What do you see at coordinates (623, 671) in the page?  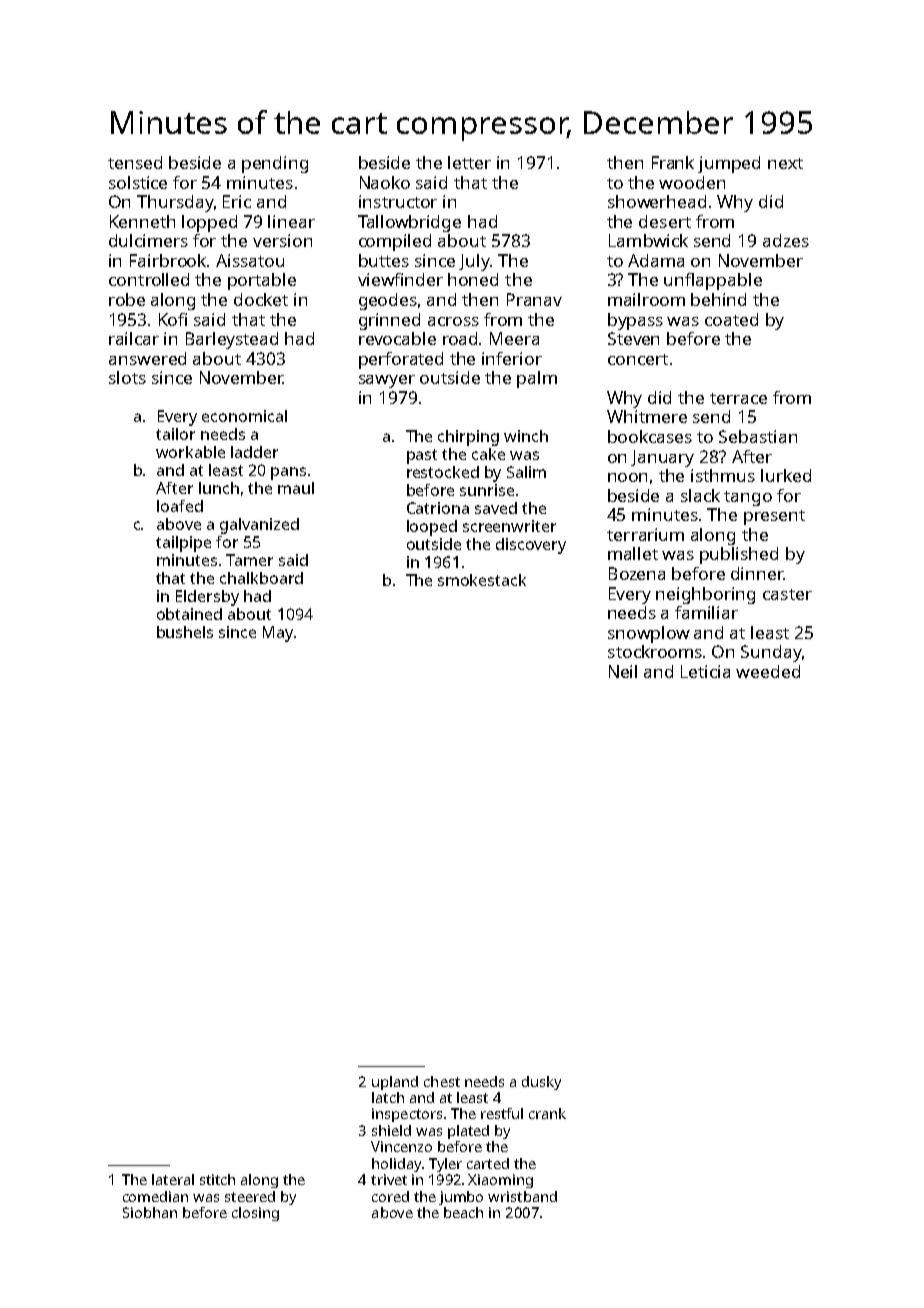 I see `Neil` at bounding box center [623, 671].
